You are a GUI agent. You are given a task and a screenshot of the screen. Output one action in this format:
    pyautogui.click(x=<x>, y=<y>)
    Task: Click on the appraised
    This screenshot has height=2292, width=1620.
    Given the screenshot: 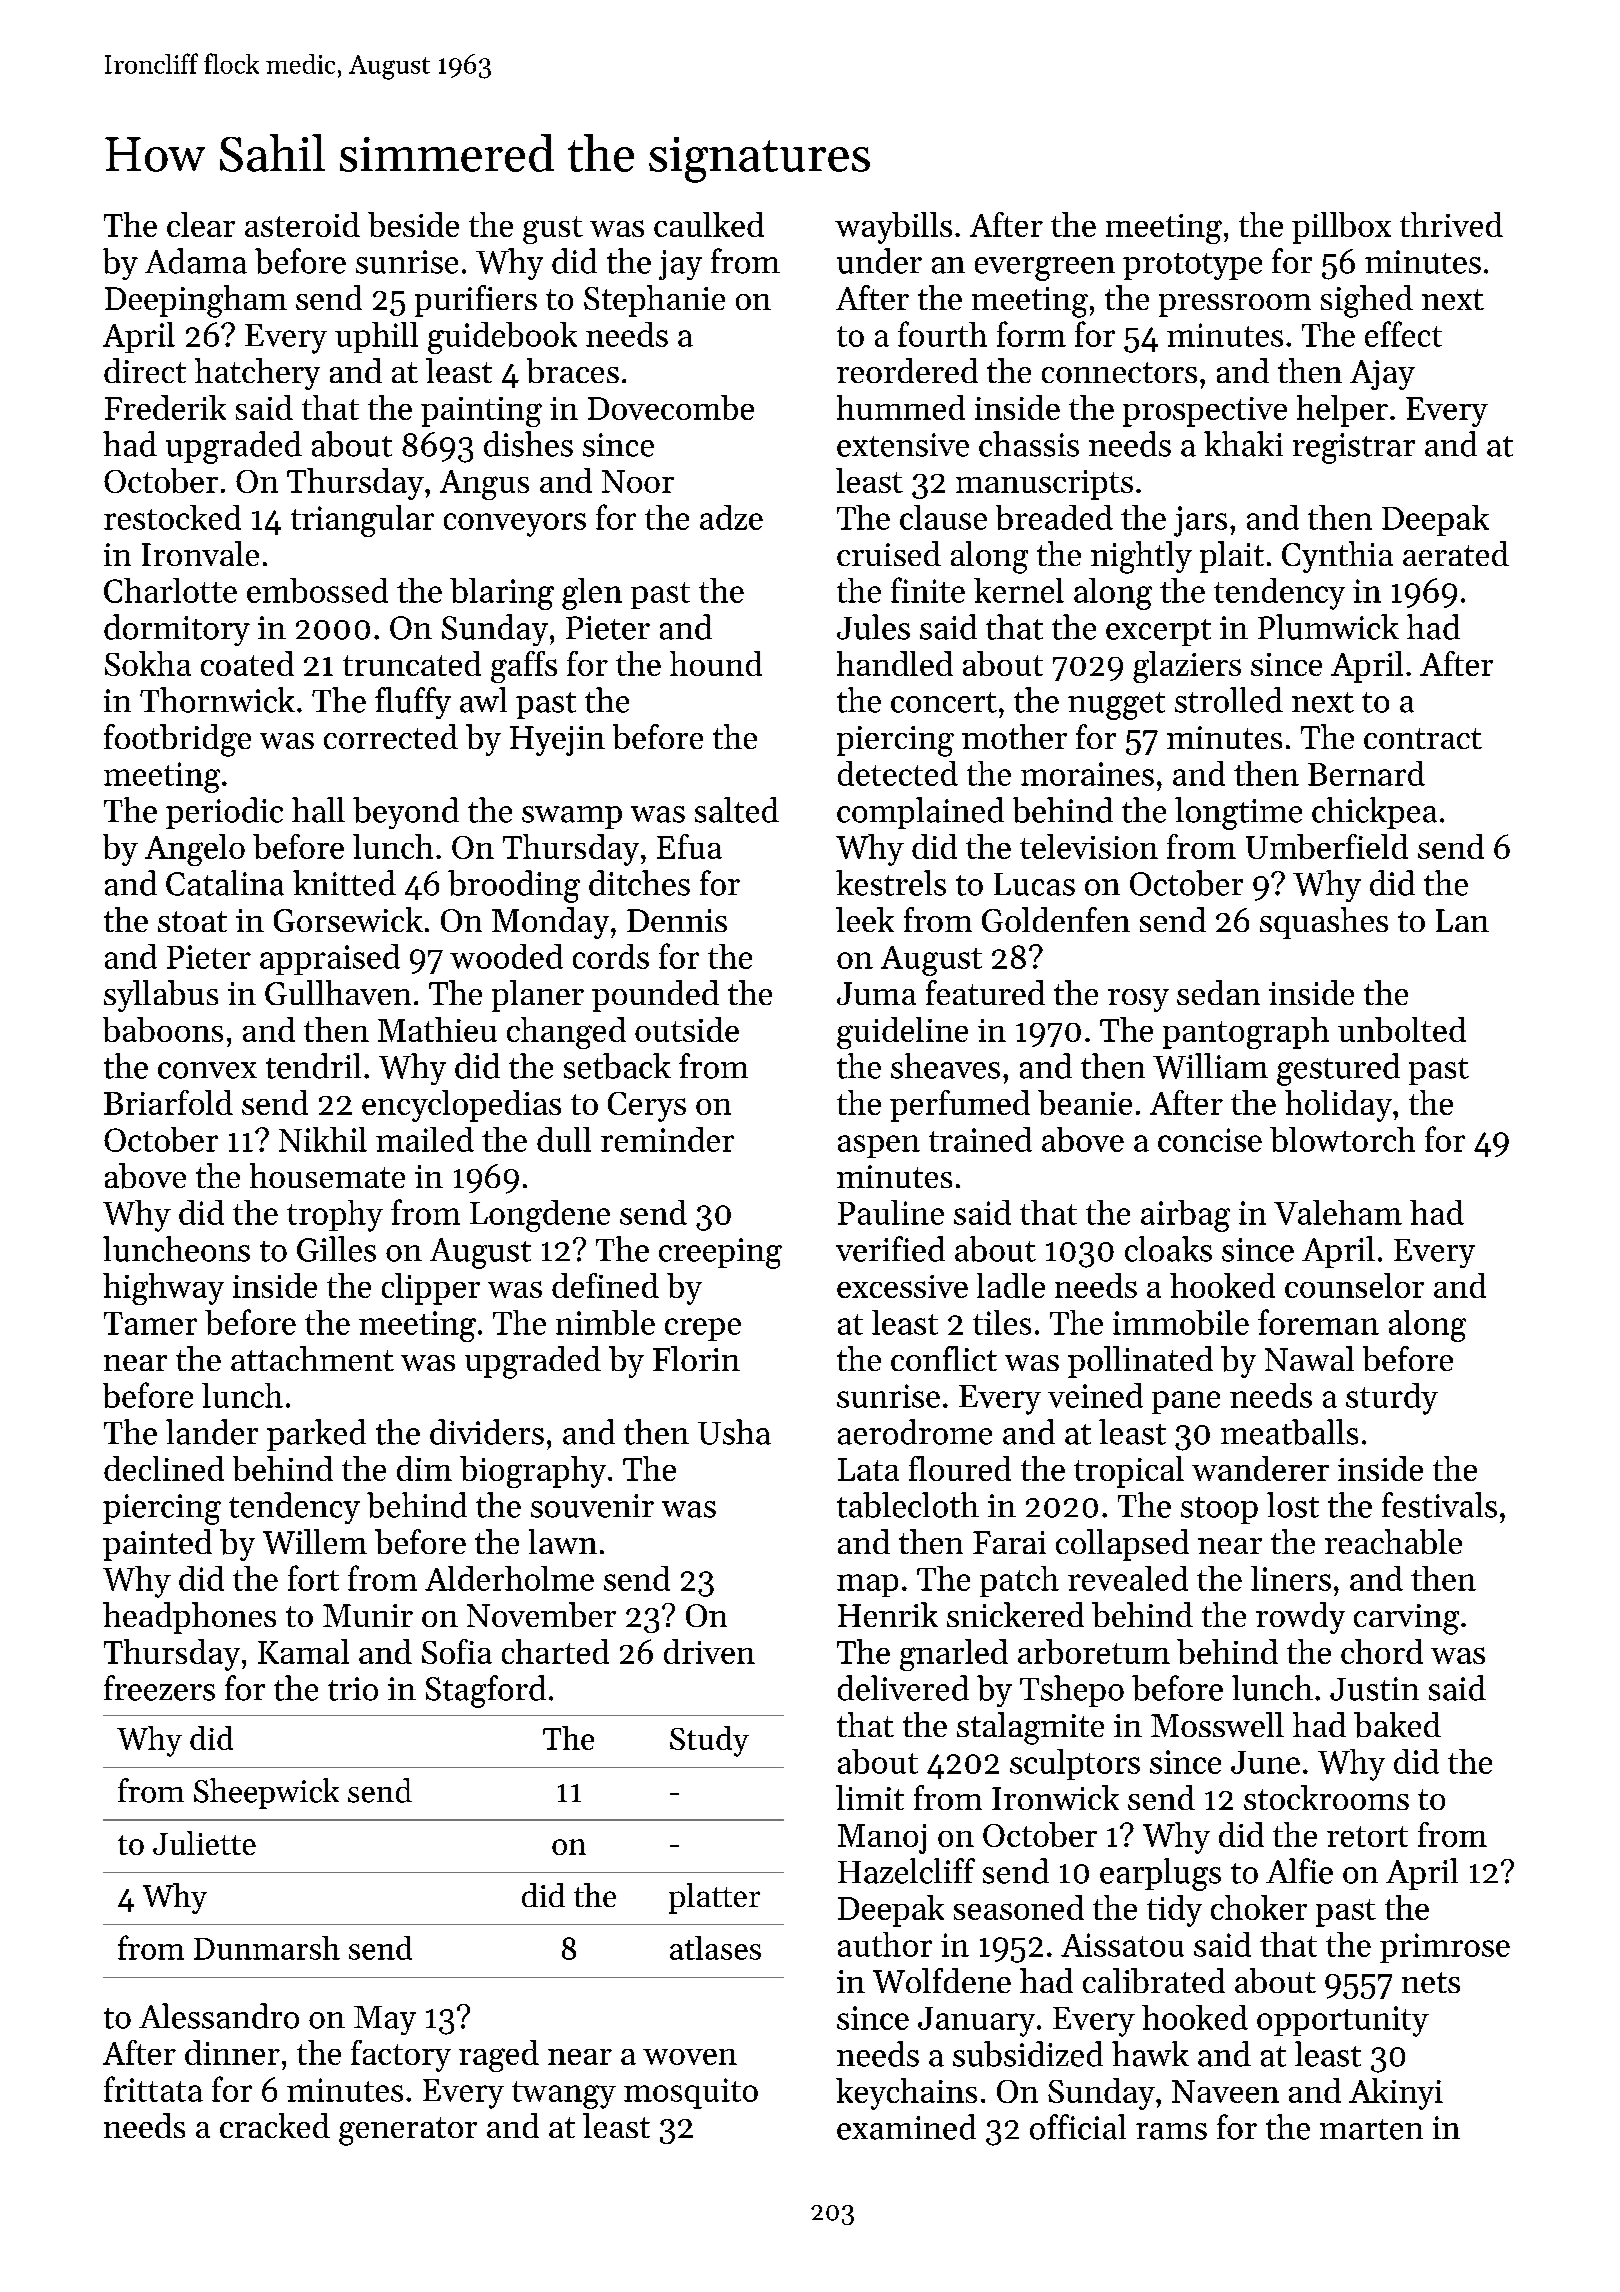 What is the action you would take?
    pyautogui.click(x=330, y=959)
